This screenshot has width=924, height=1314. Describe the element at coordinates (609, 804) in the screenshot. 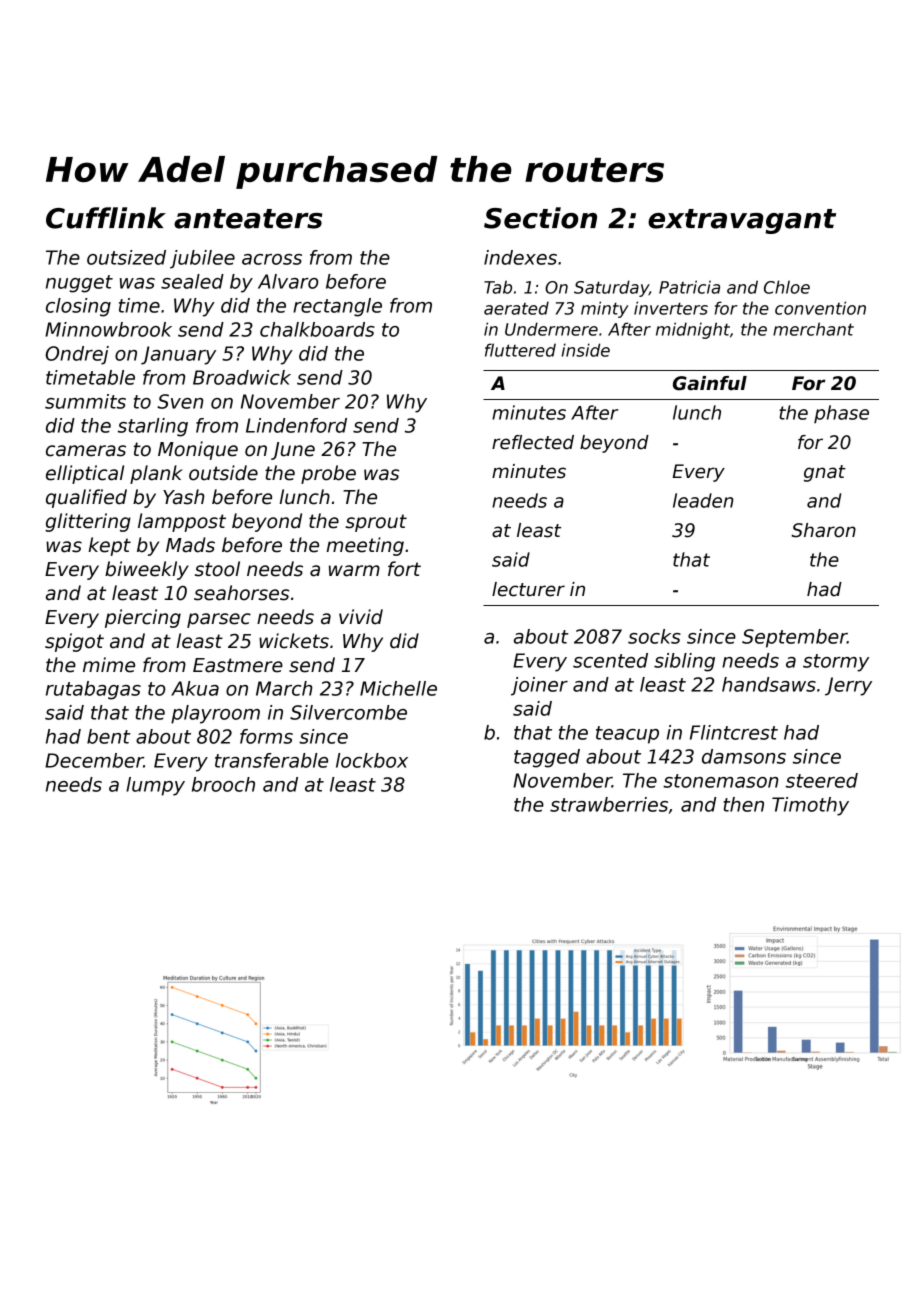

I see `strawberries` at that location.
